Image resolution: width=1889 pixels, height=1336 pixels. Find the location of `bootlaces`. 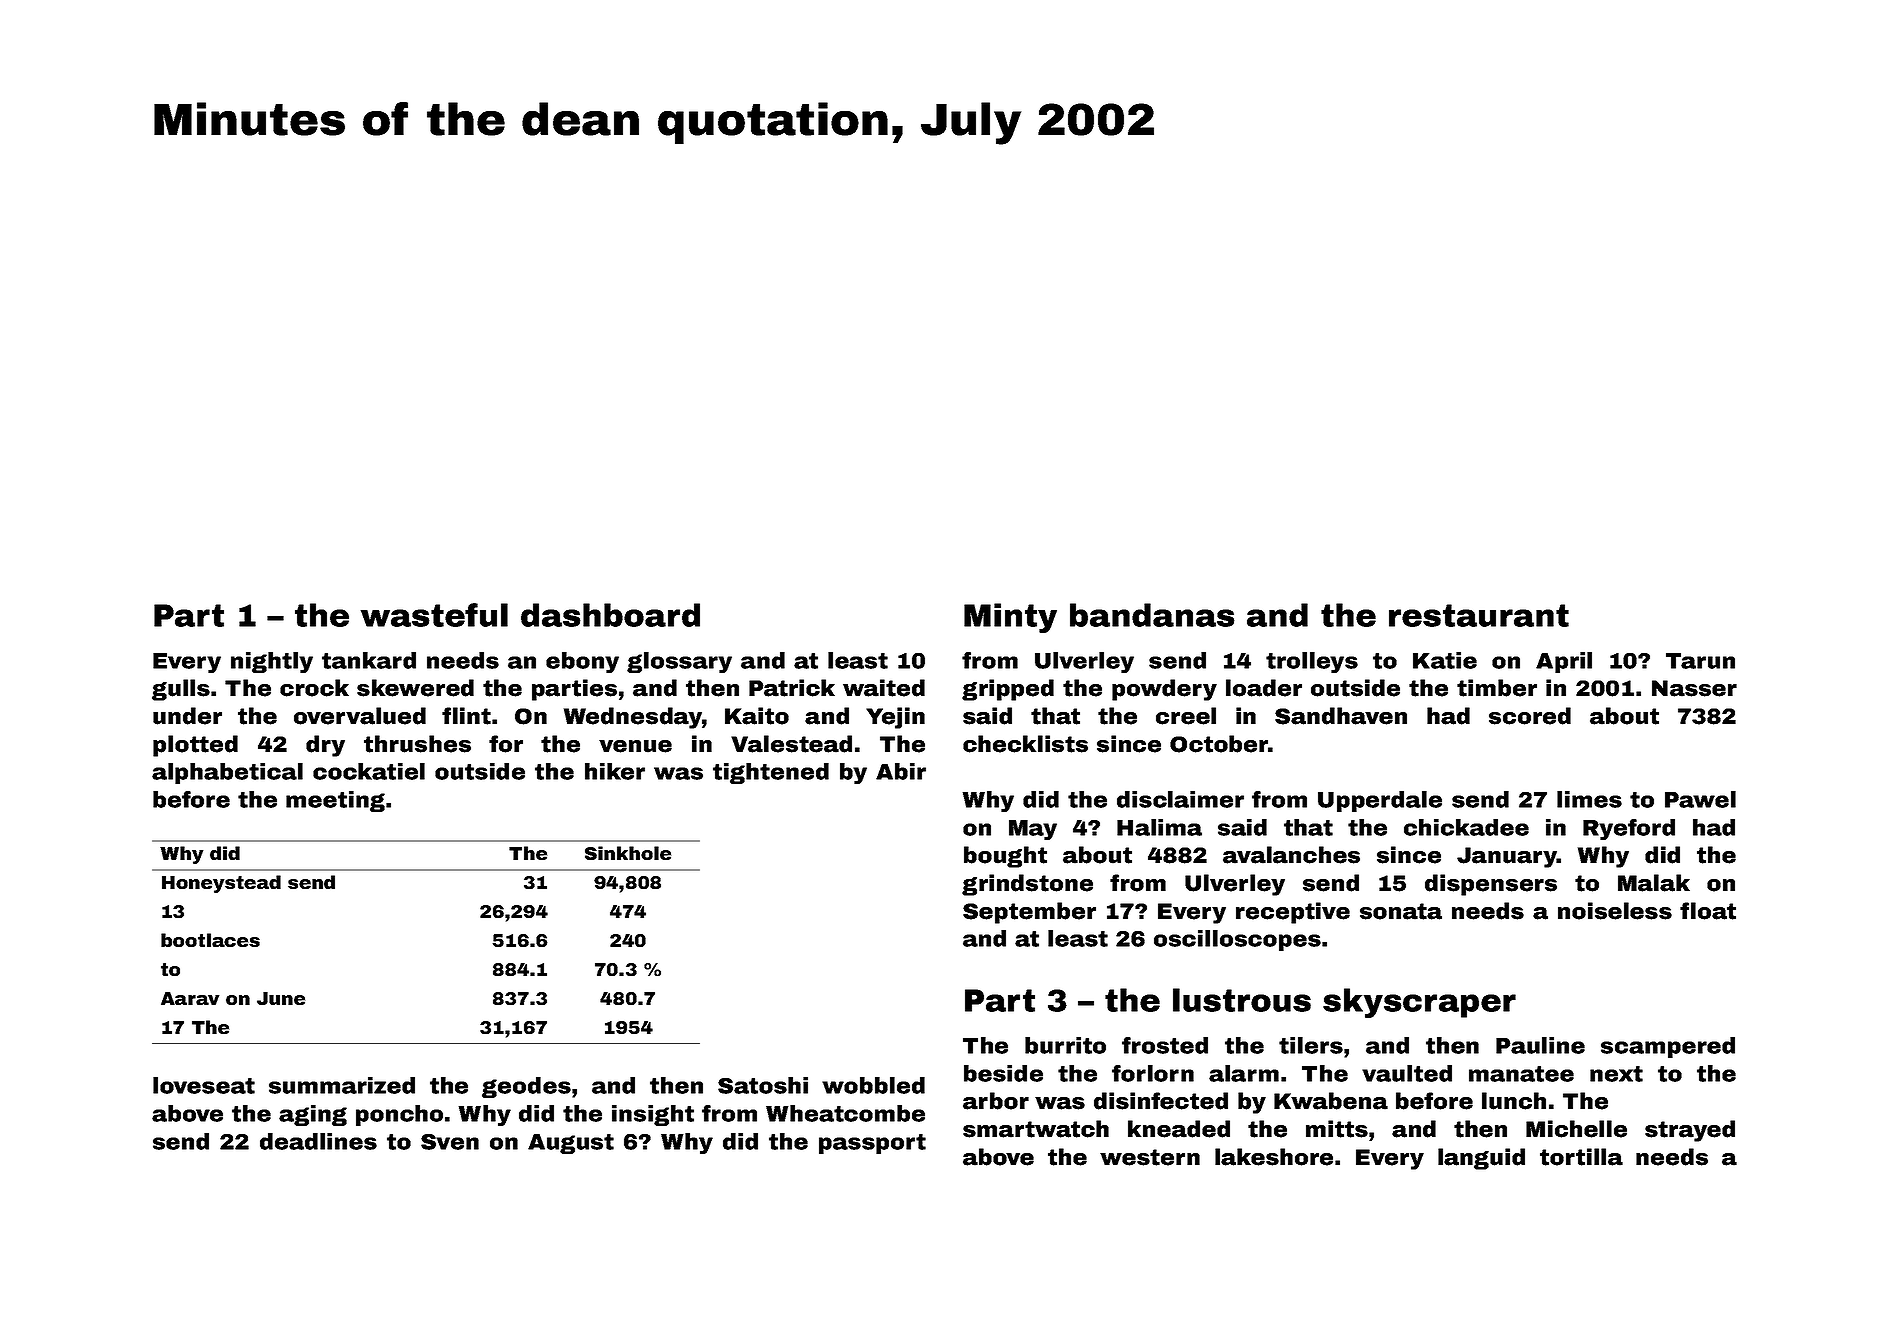

bootlaces is located at coordinates (210, 940).
